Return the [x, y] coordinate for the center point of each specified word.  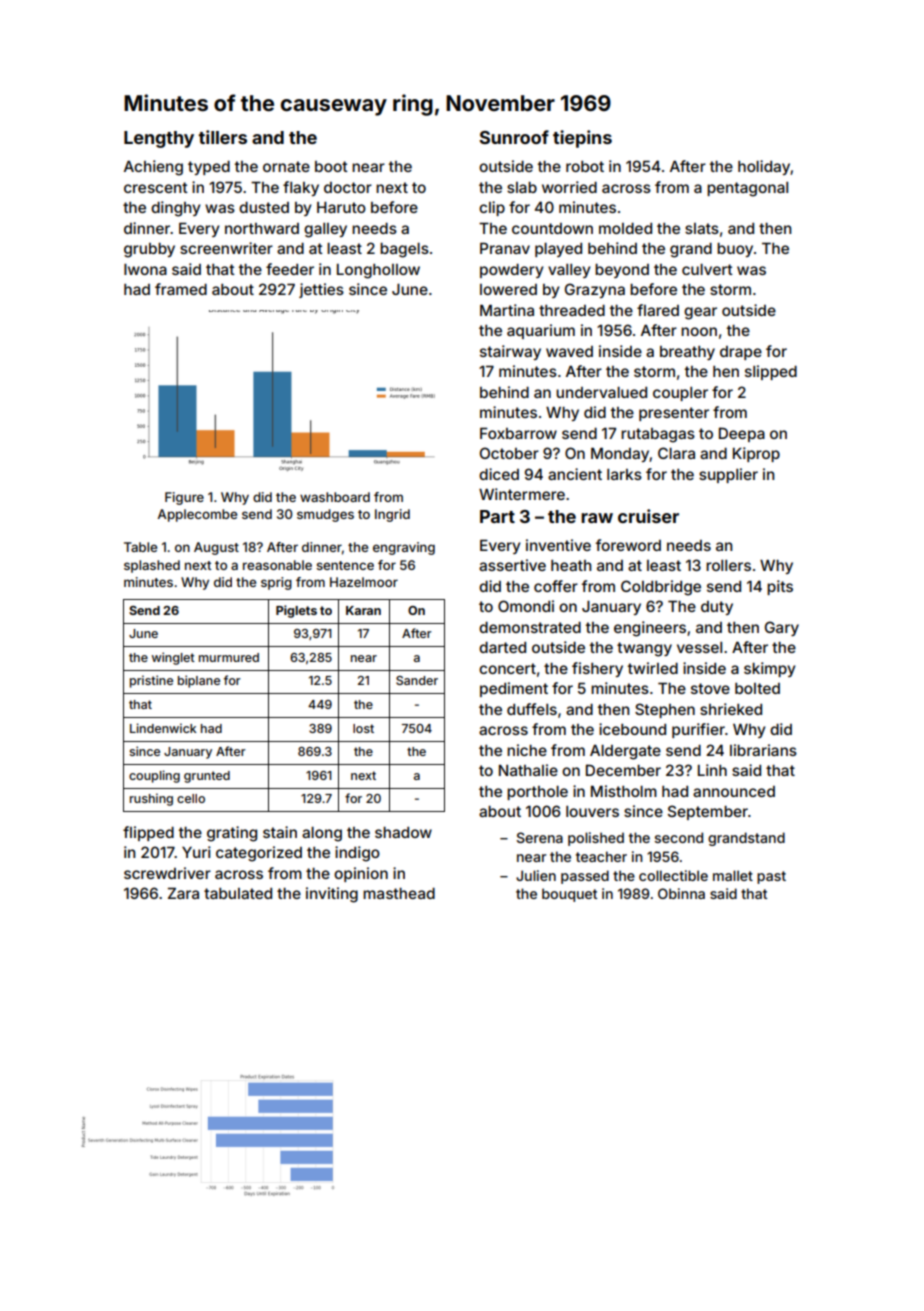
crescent [156, 187]
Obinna [681, 893]
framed [181, 289]
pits [780, 587]
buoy [735, 250]
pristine [151, 681]
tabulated [238, 893]
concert [507, 668]
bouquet [569, 895]
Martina [507, 310]
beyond [622, 271]
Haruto [341, 207]
